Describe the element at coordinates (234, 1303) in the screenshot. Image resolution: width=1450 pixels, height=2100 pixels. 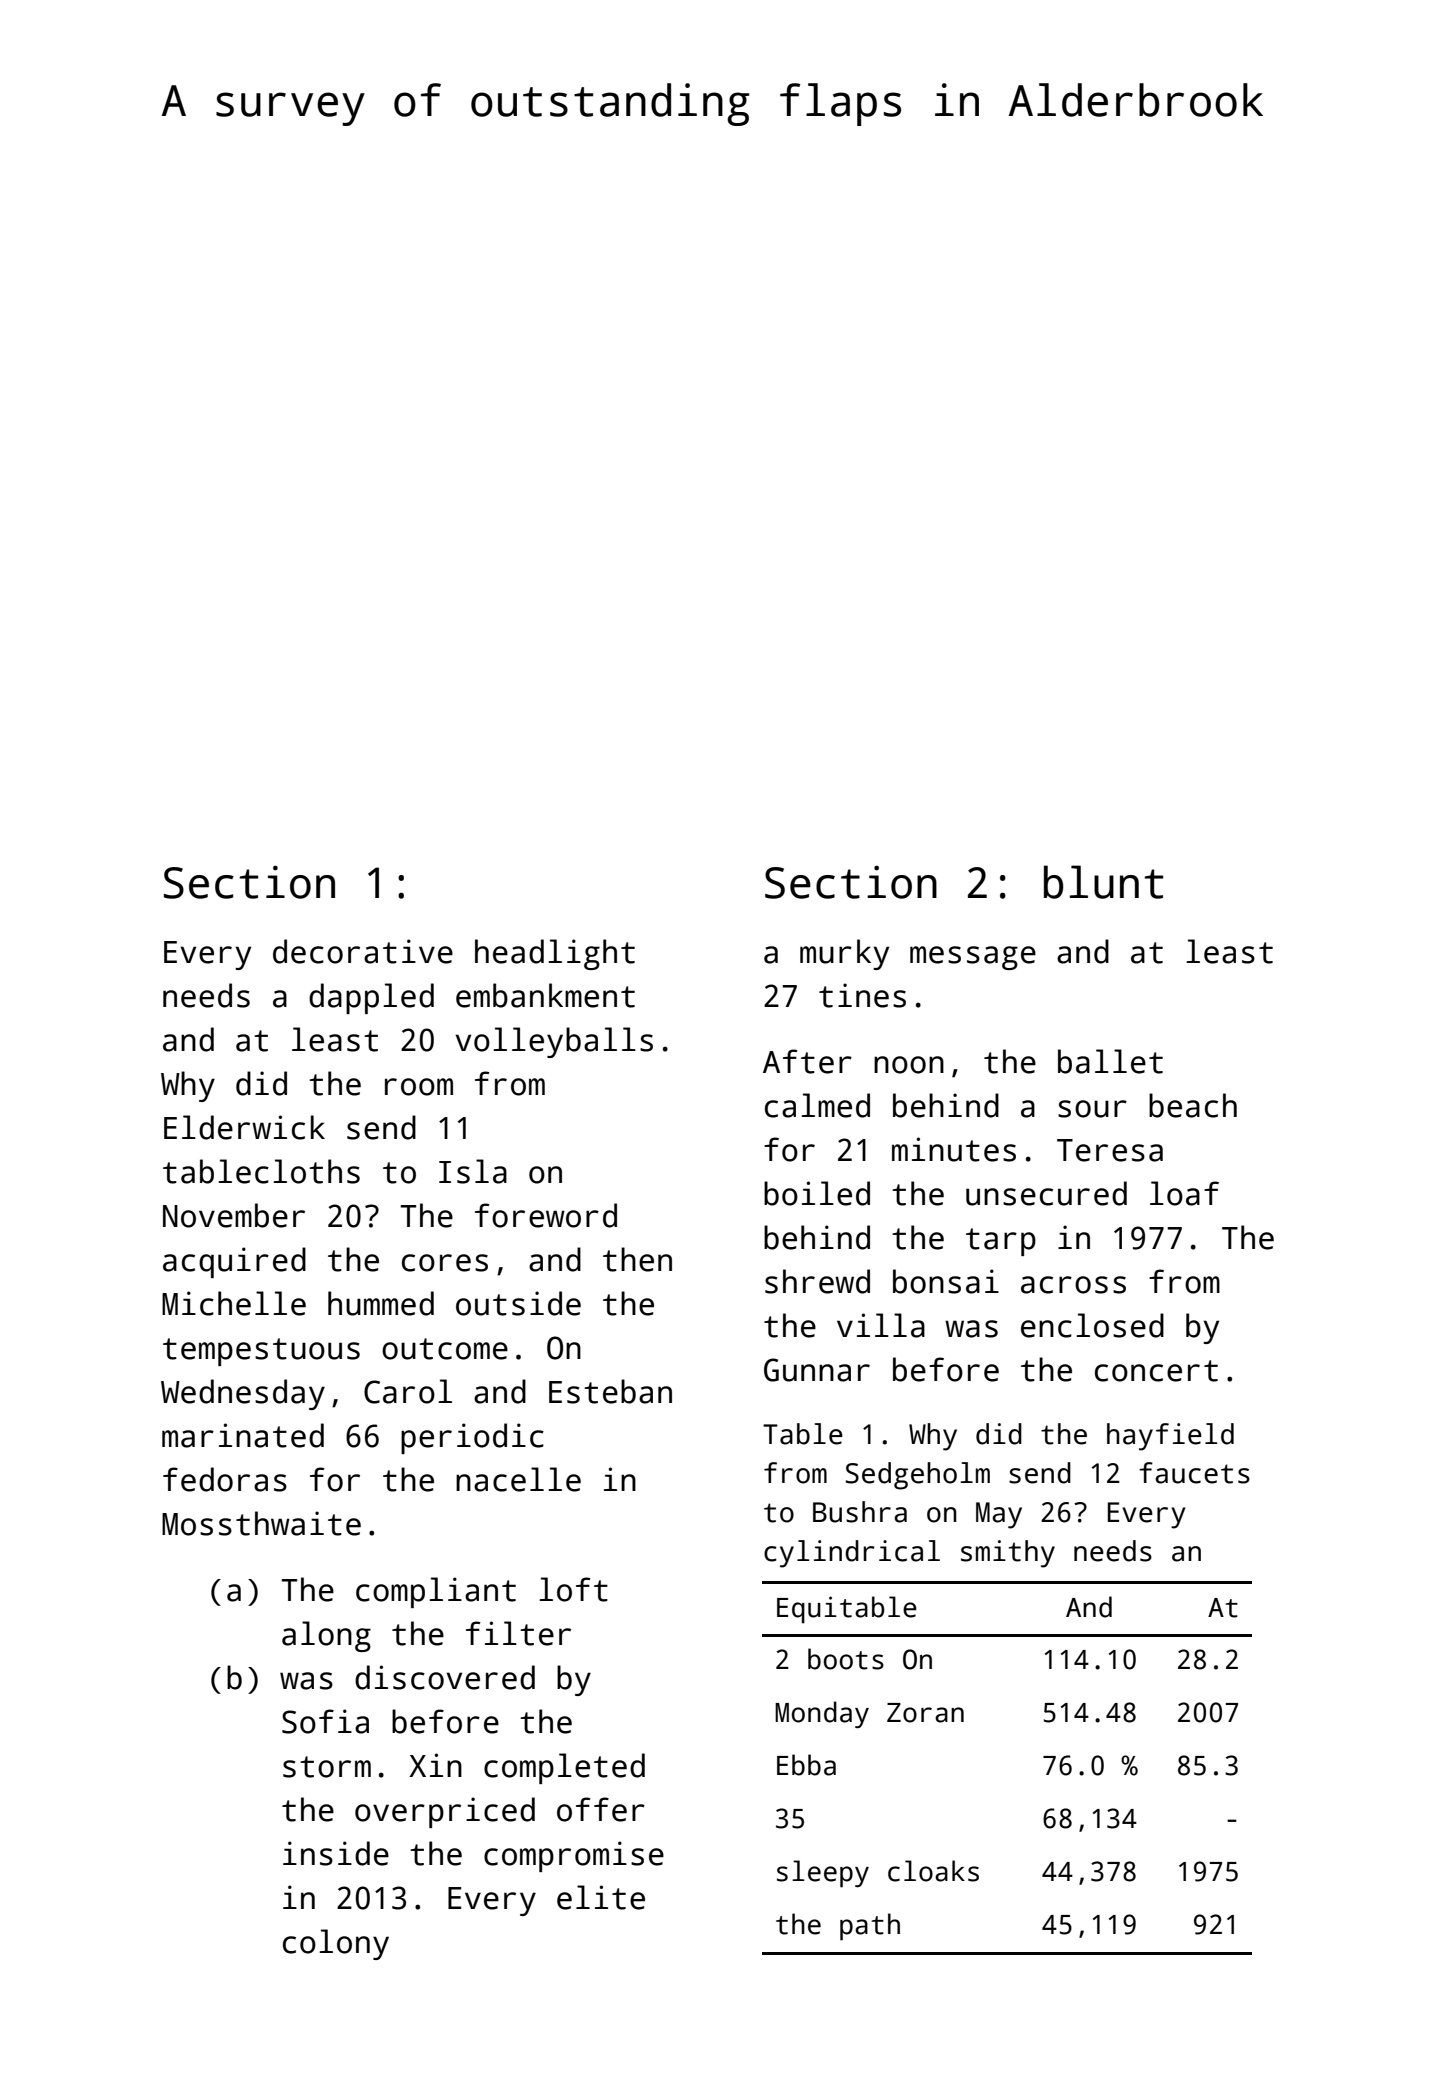
I see `Michelle` at that location.
